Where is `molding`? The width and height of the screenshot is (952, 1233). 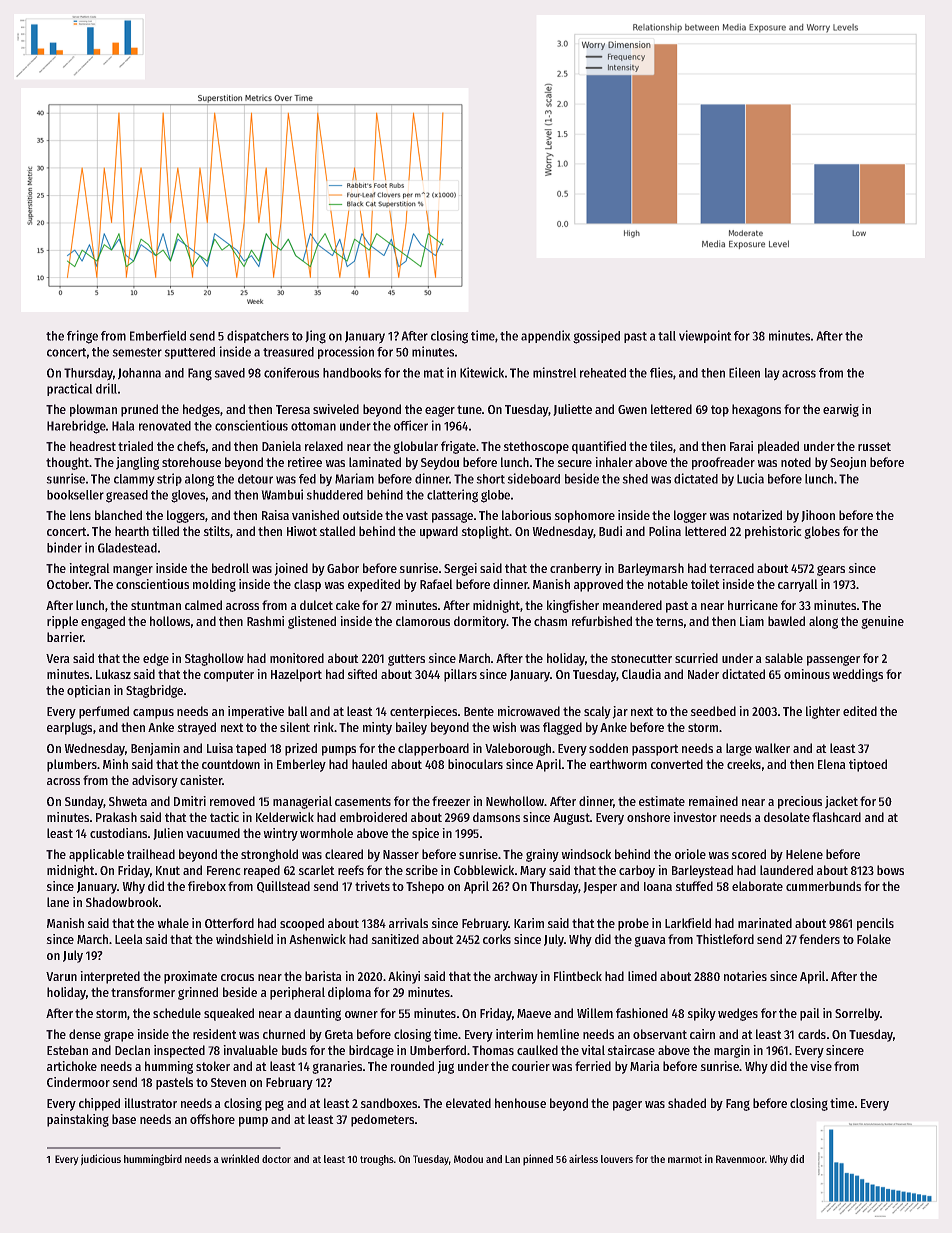 molding is located at coordinates (214, 585).
